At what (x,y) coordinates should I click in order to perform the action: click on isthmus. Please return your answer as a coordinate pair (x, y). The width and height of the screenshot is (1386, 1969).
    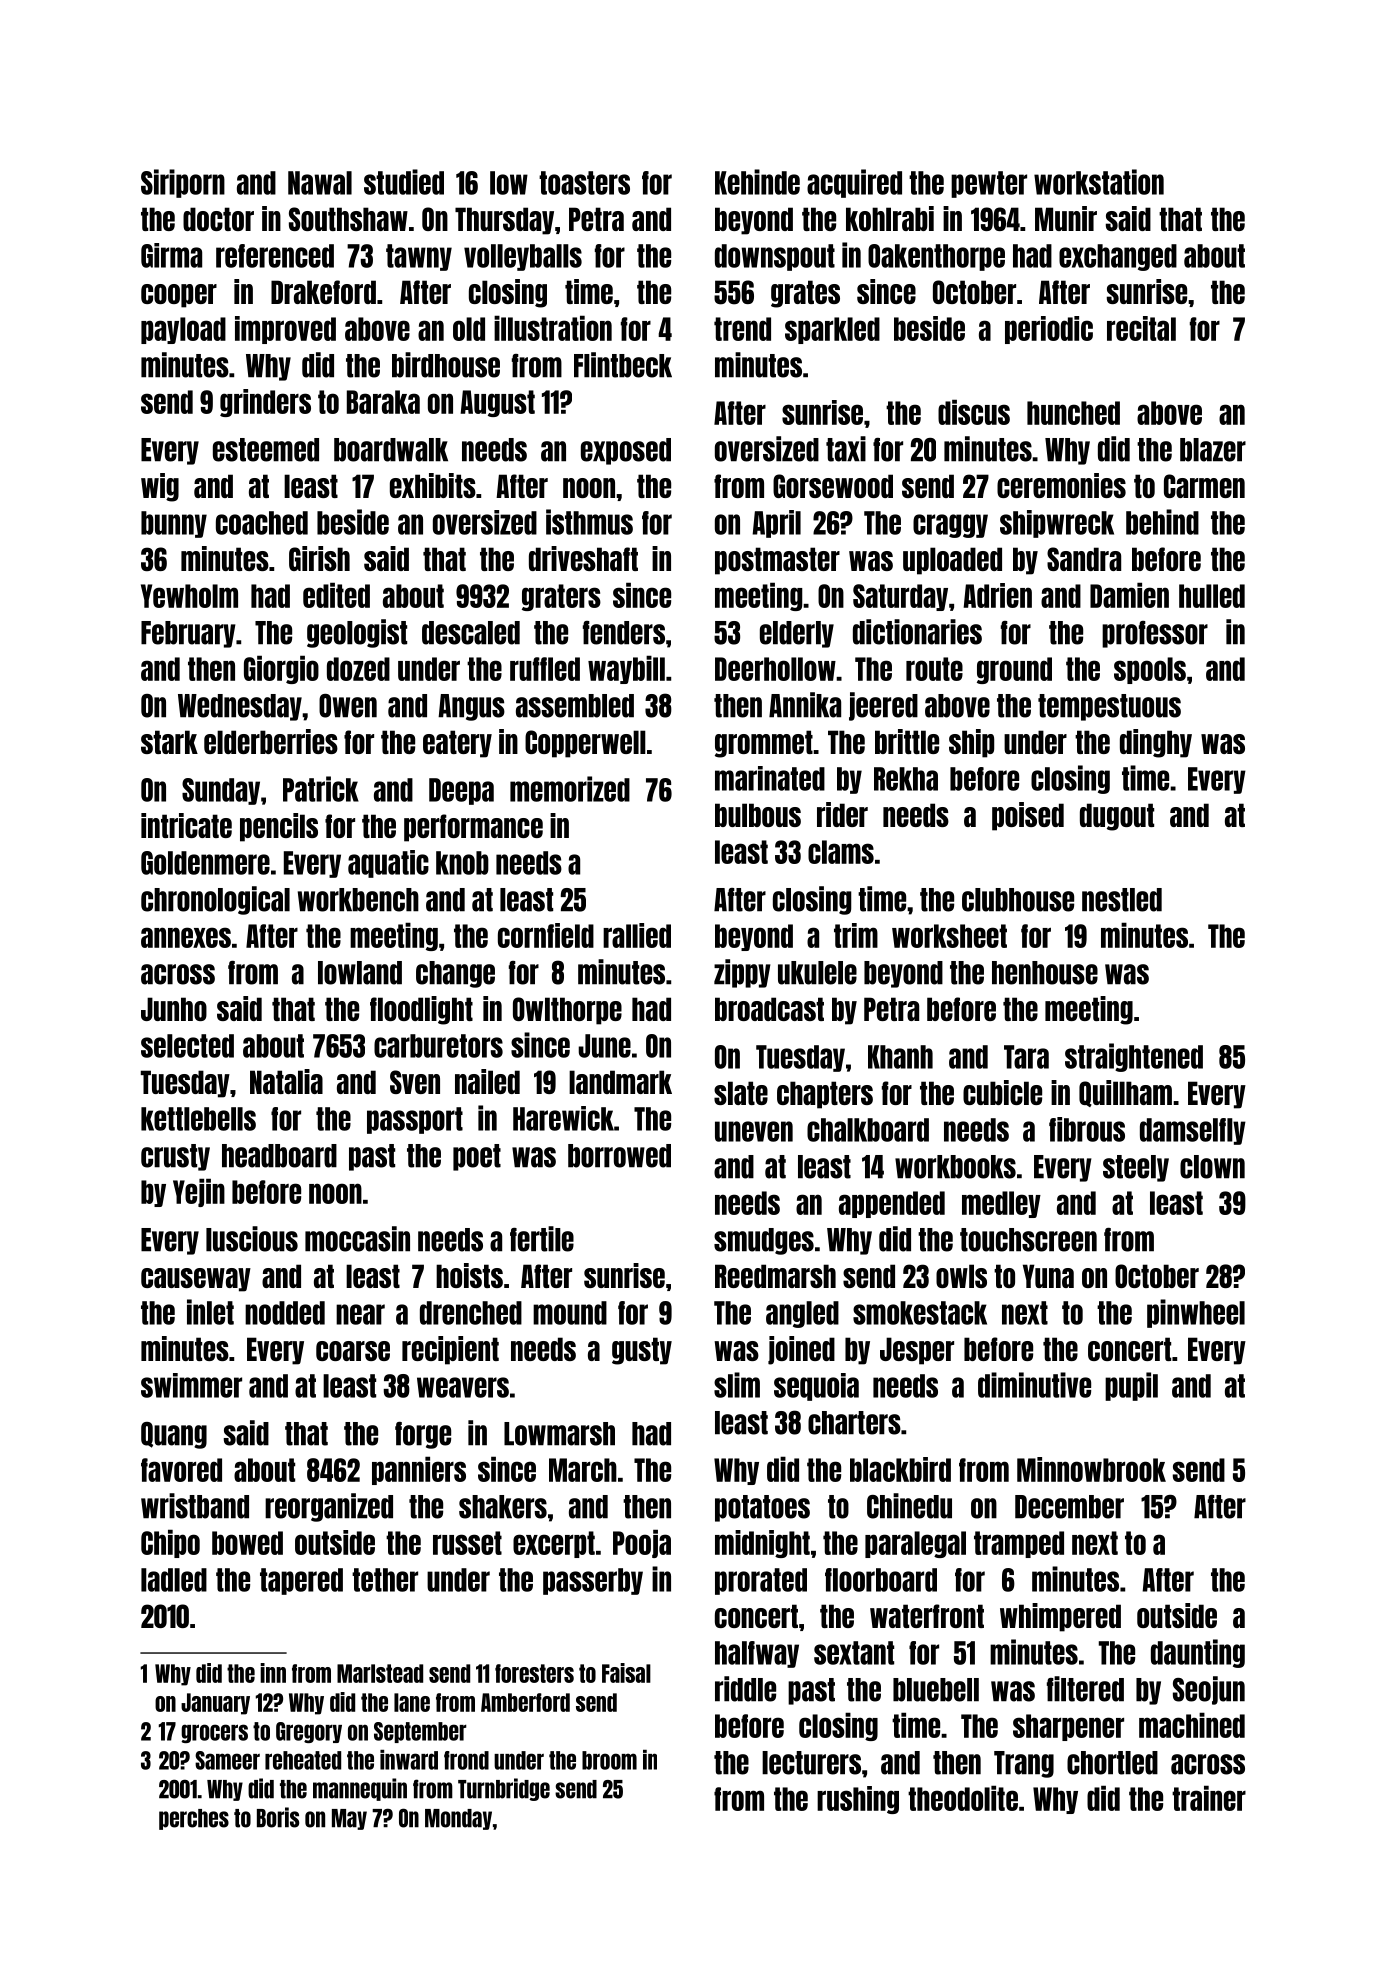
    Looking at the image, I should click on (589, 522).
